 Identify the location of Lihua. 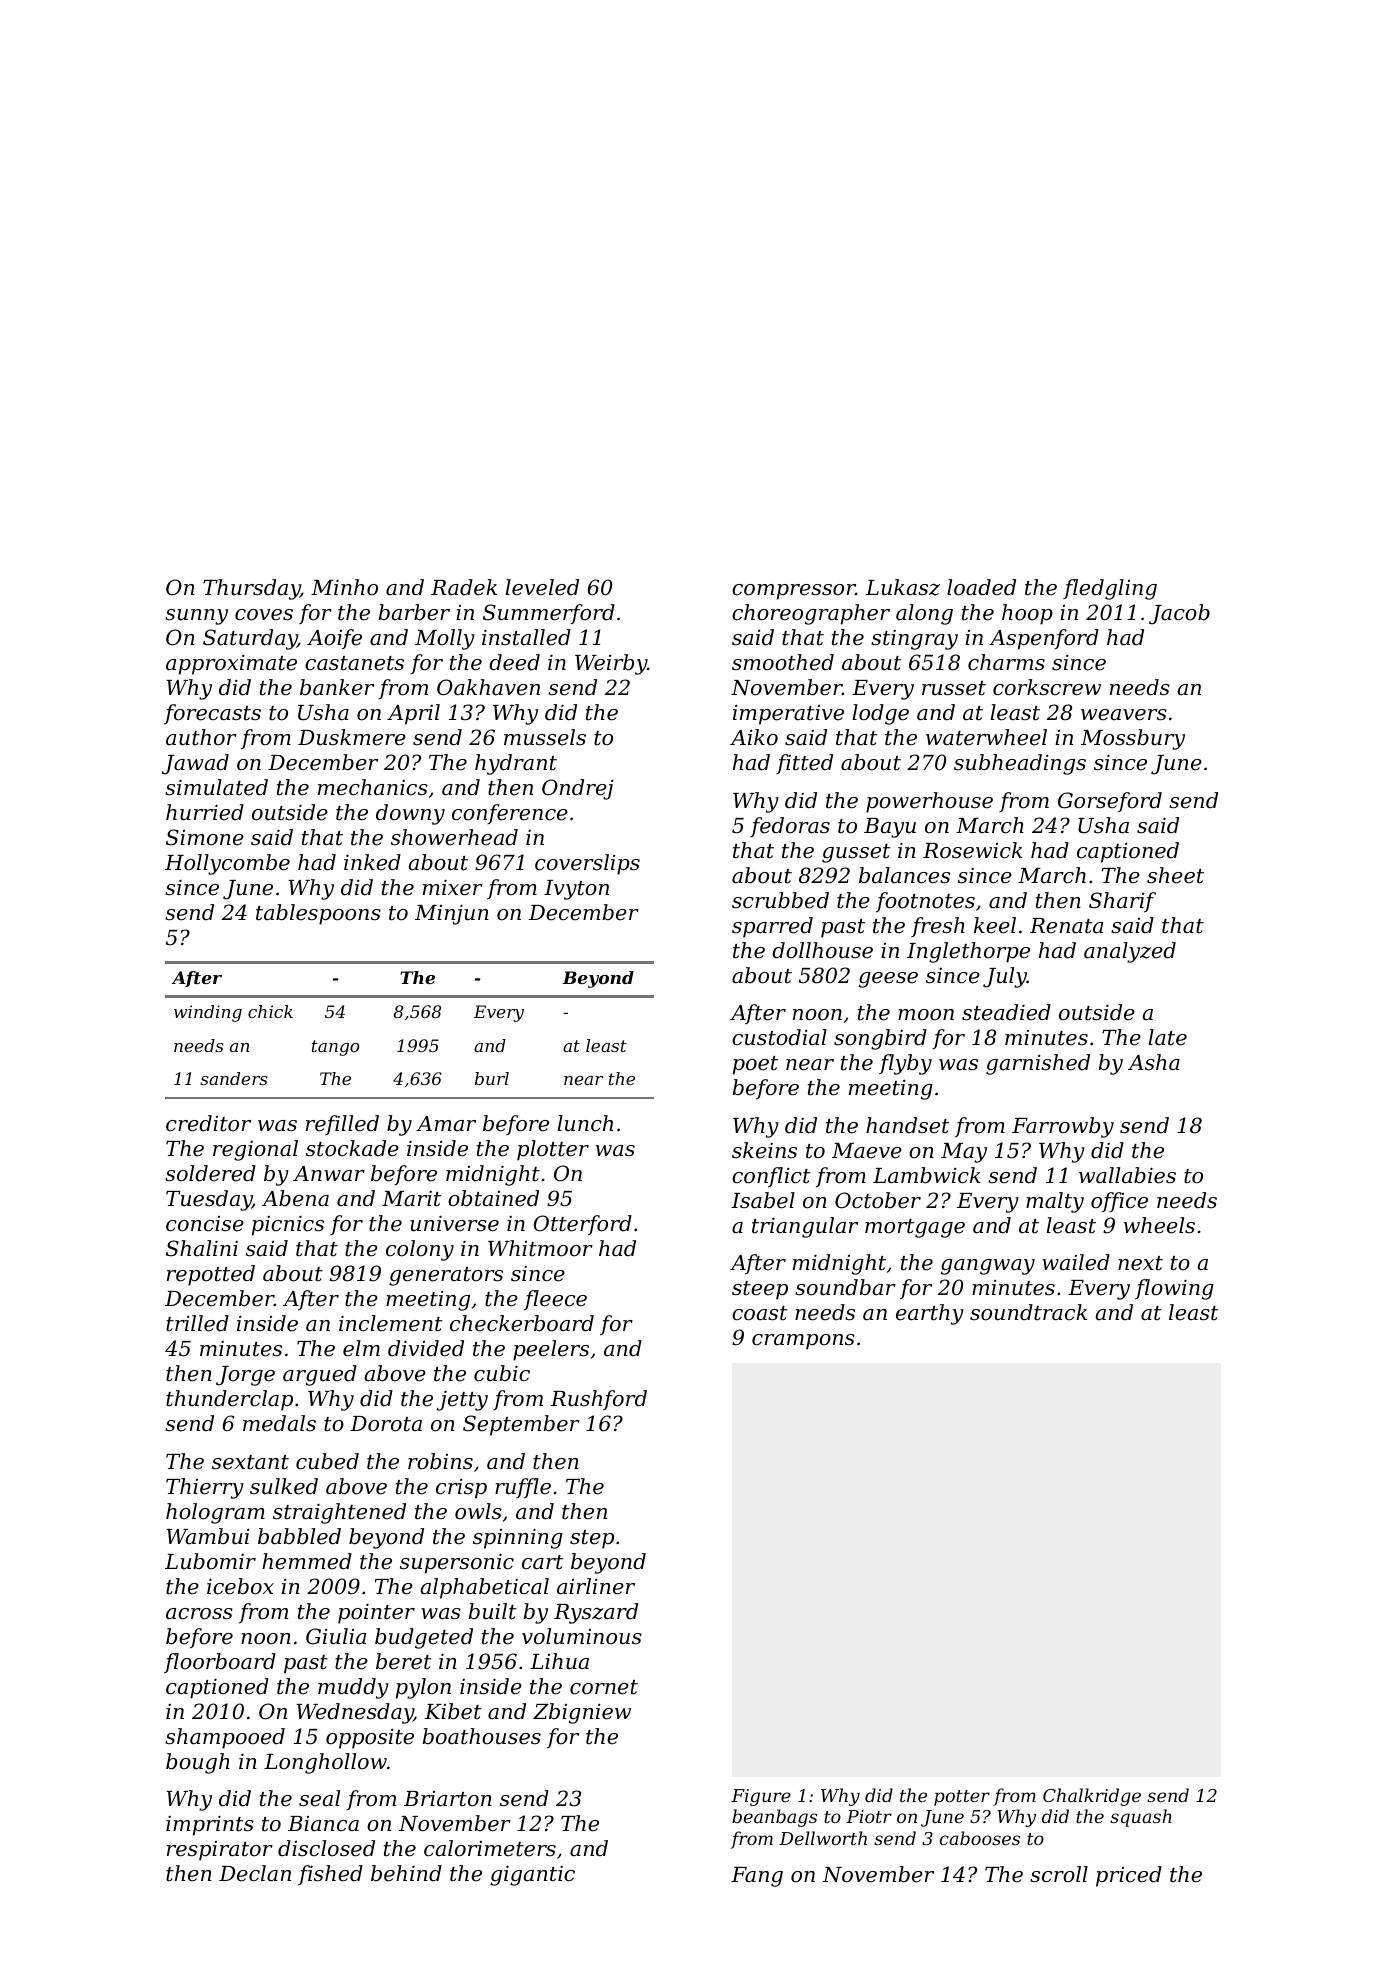
(559, 1661).
